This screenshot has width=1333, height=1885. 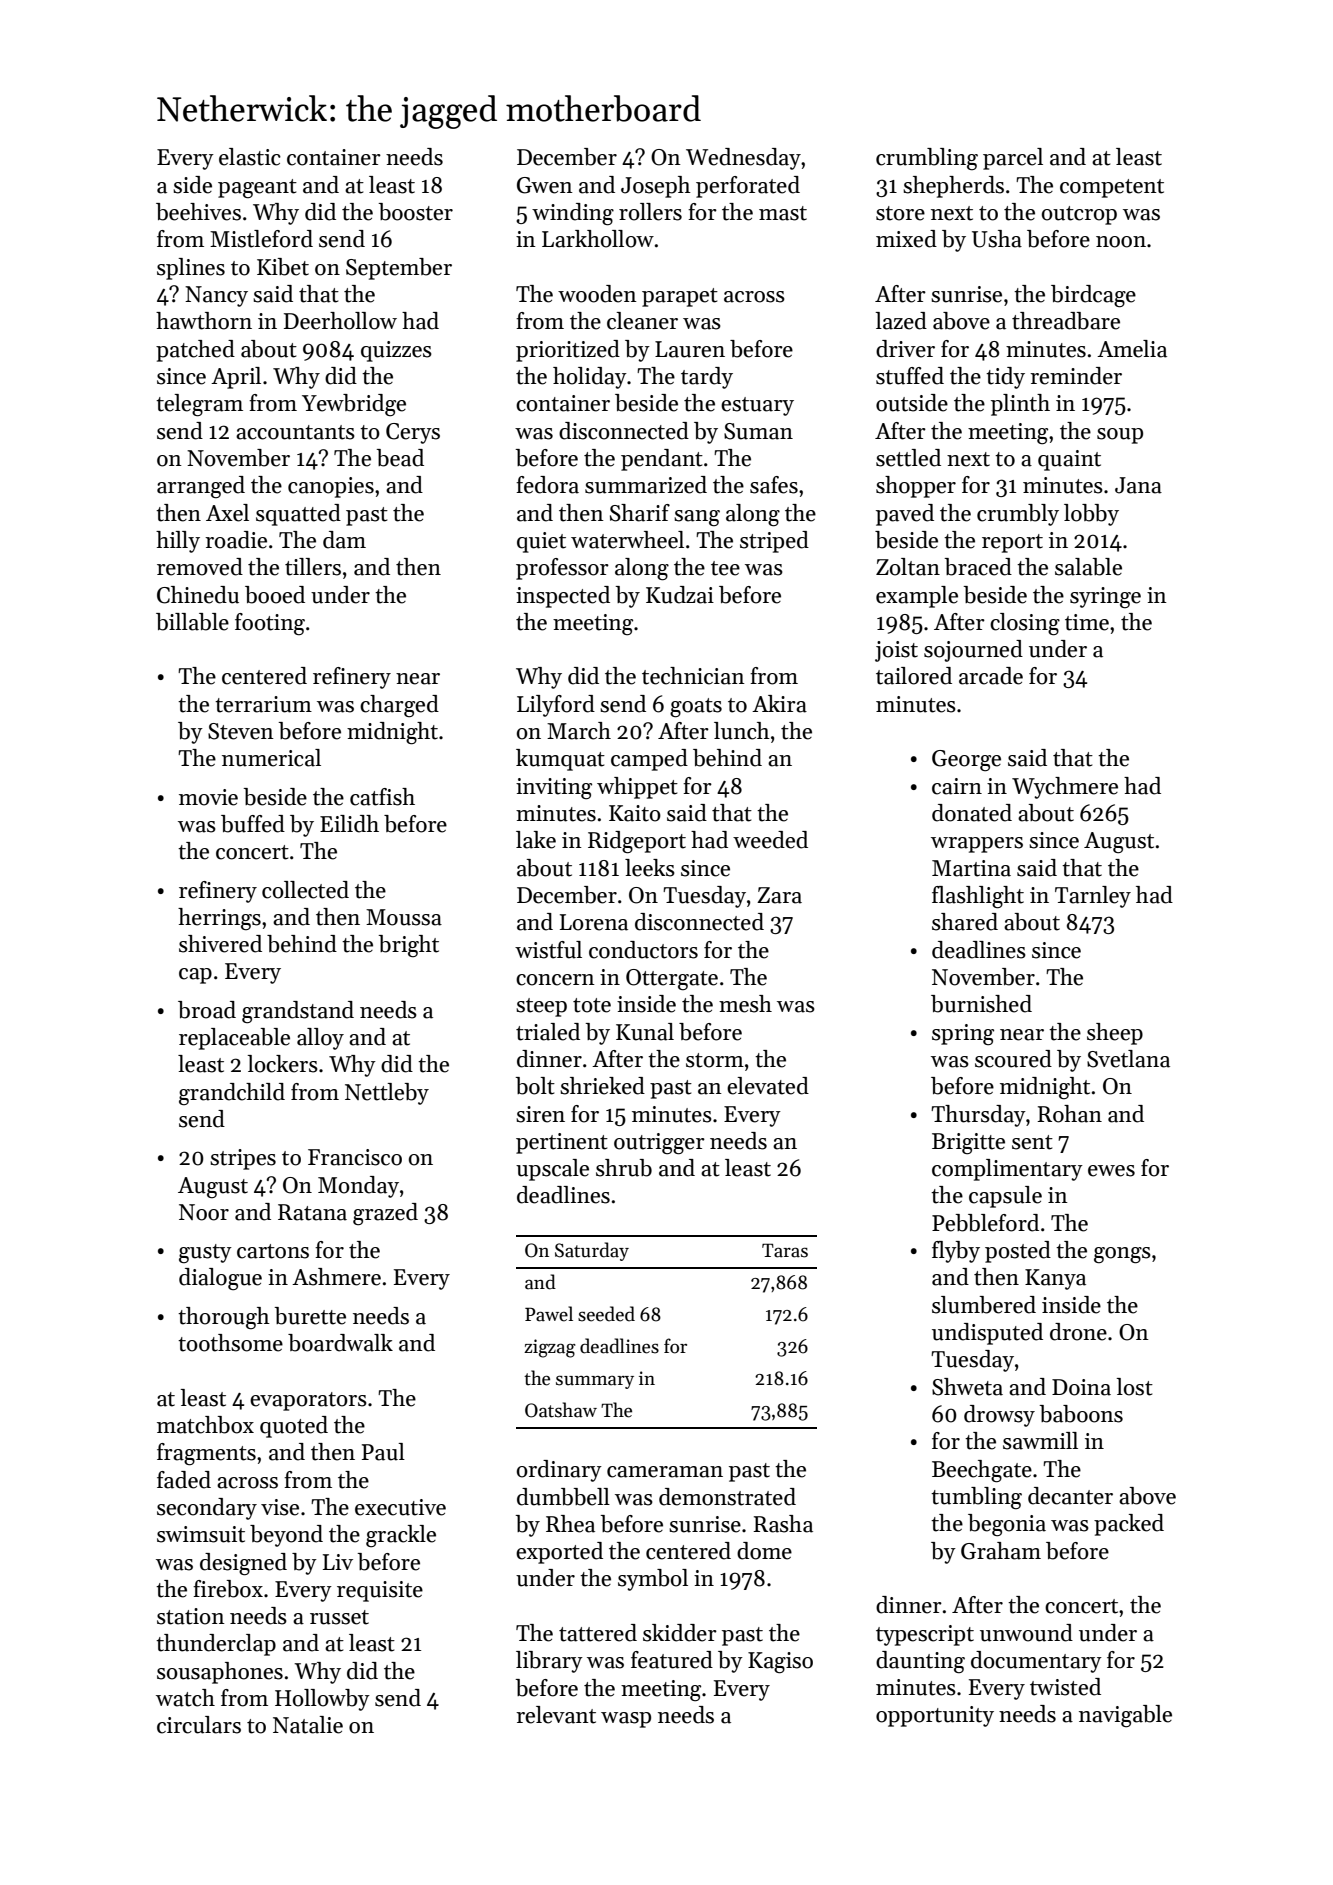 What do you see at coordinates (184, 1480) in the screenshot?
I see `faded` at bounding box center [184, 1480].
